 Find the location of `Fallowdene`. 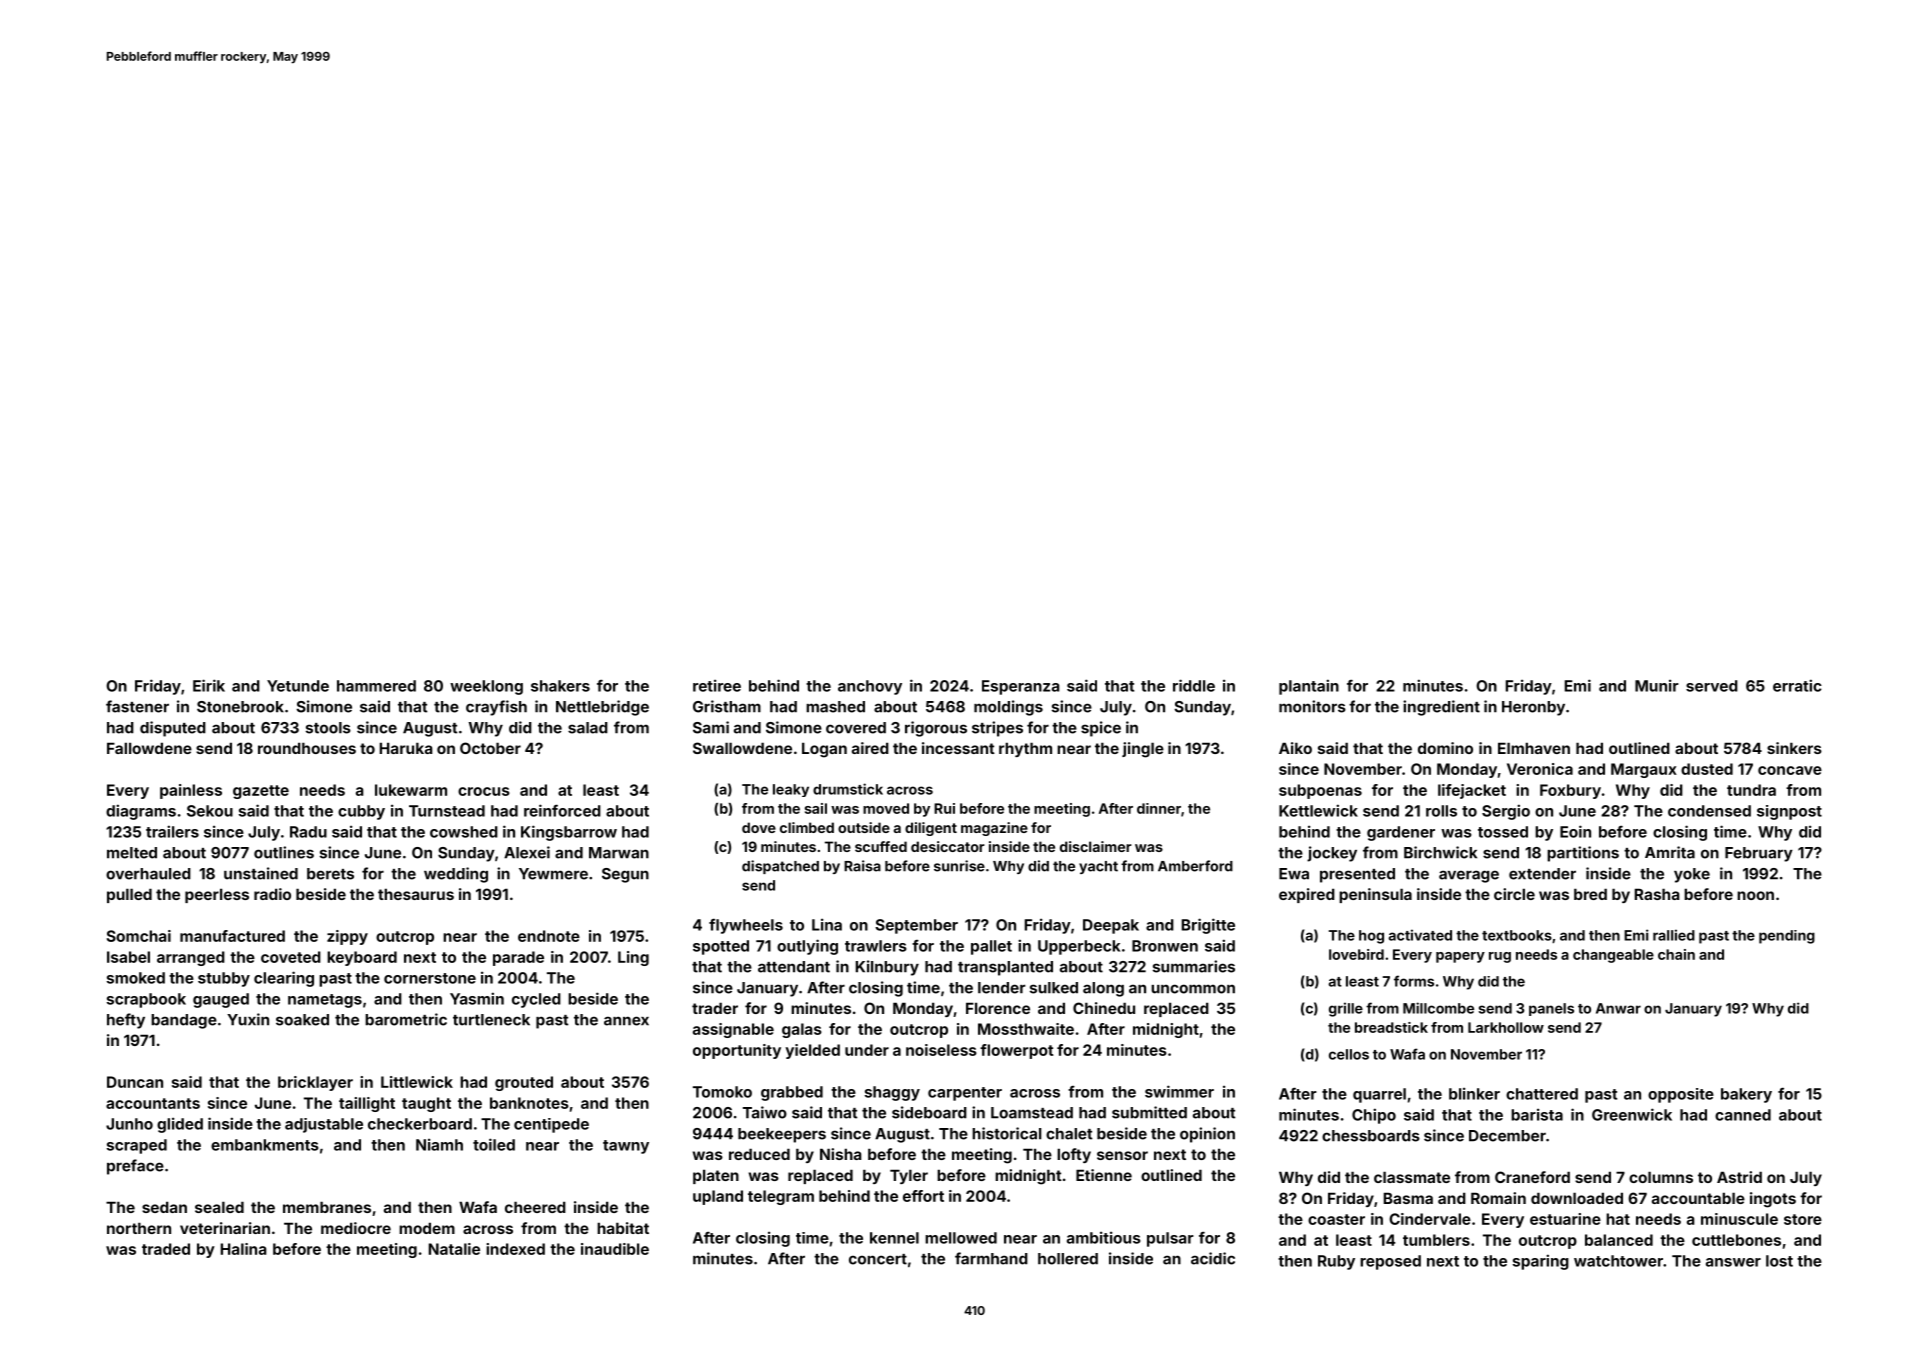

Fallowdene is located at coordinates (149, 748).
